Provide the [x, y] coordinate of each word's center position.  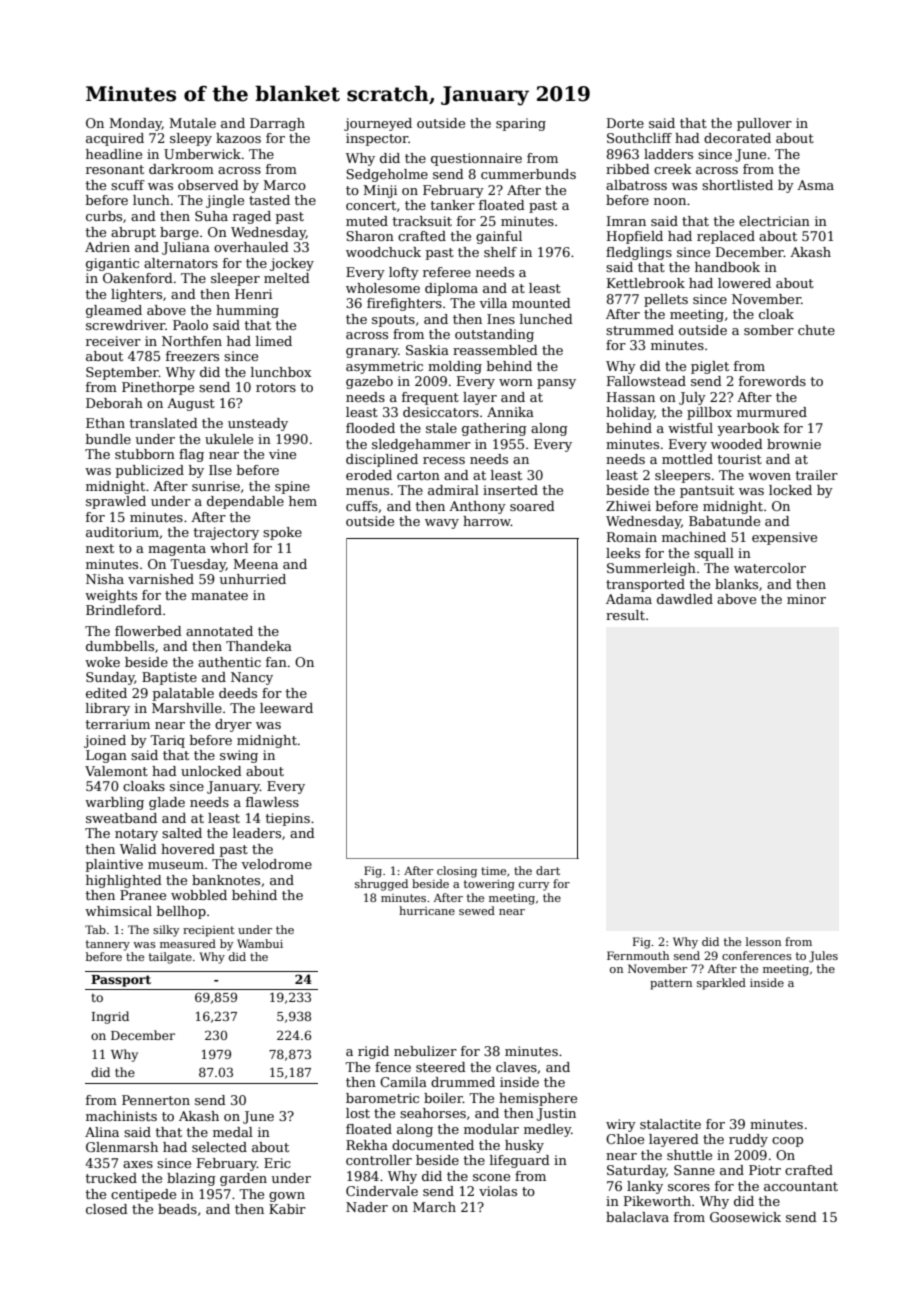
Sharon [370, 236]
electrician [774, 221]
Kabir [287, 1209]
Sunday [110, 678]
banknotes [226, 880]
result [625, 615]
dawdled [685, 599]
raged [252, 217]
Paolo [190, 325]
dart [548, 870]
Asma [815, 185]
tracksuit [422, 221]
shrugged [381, 885]
